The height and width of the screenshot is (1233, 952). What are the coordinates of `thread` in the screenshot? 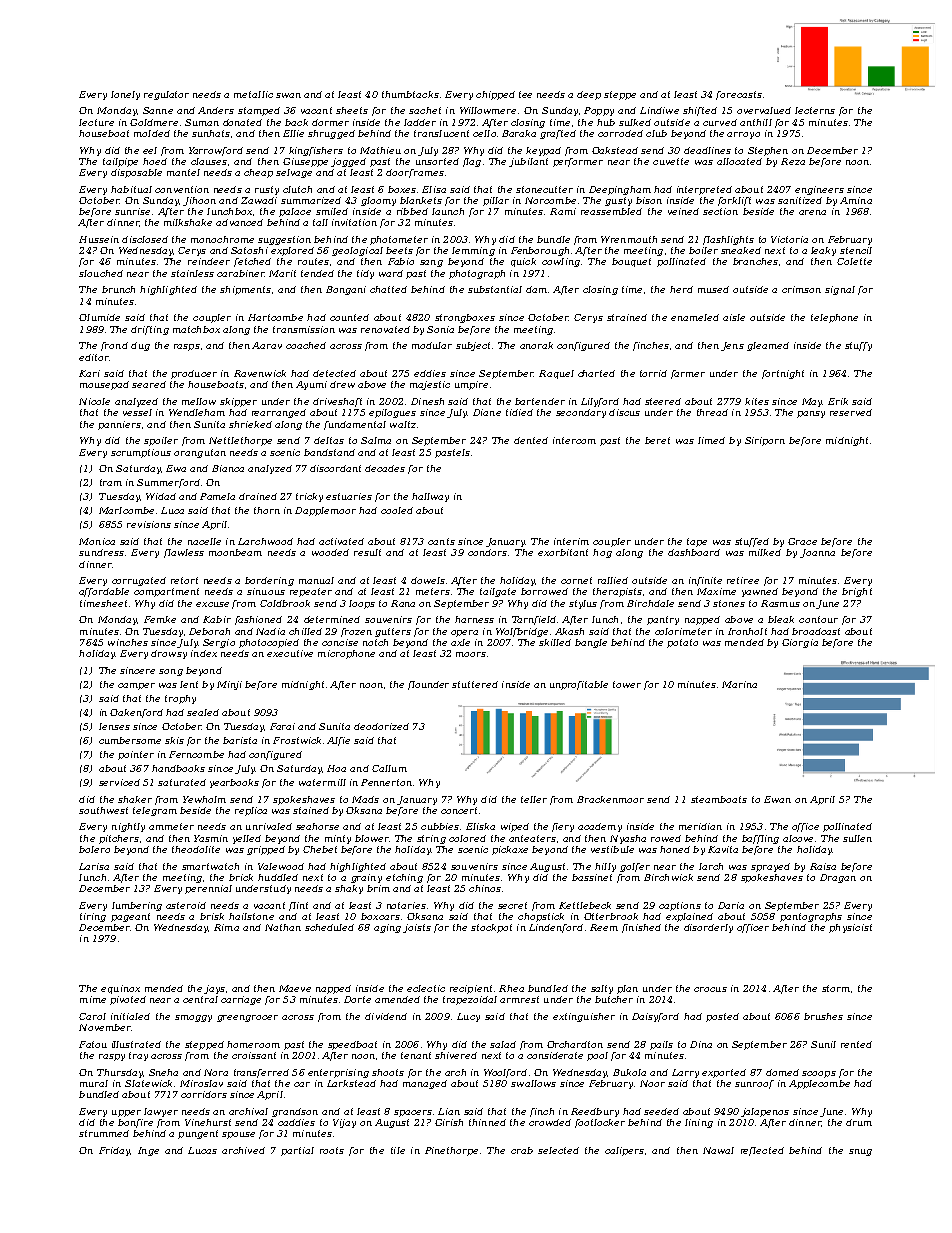 It's located at (712, 412).
